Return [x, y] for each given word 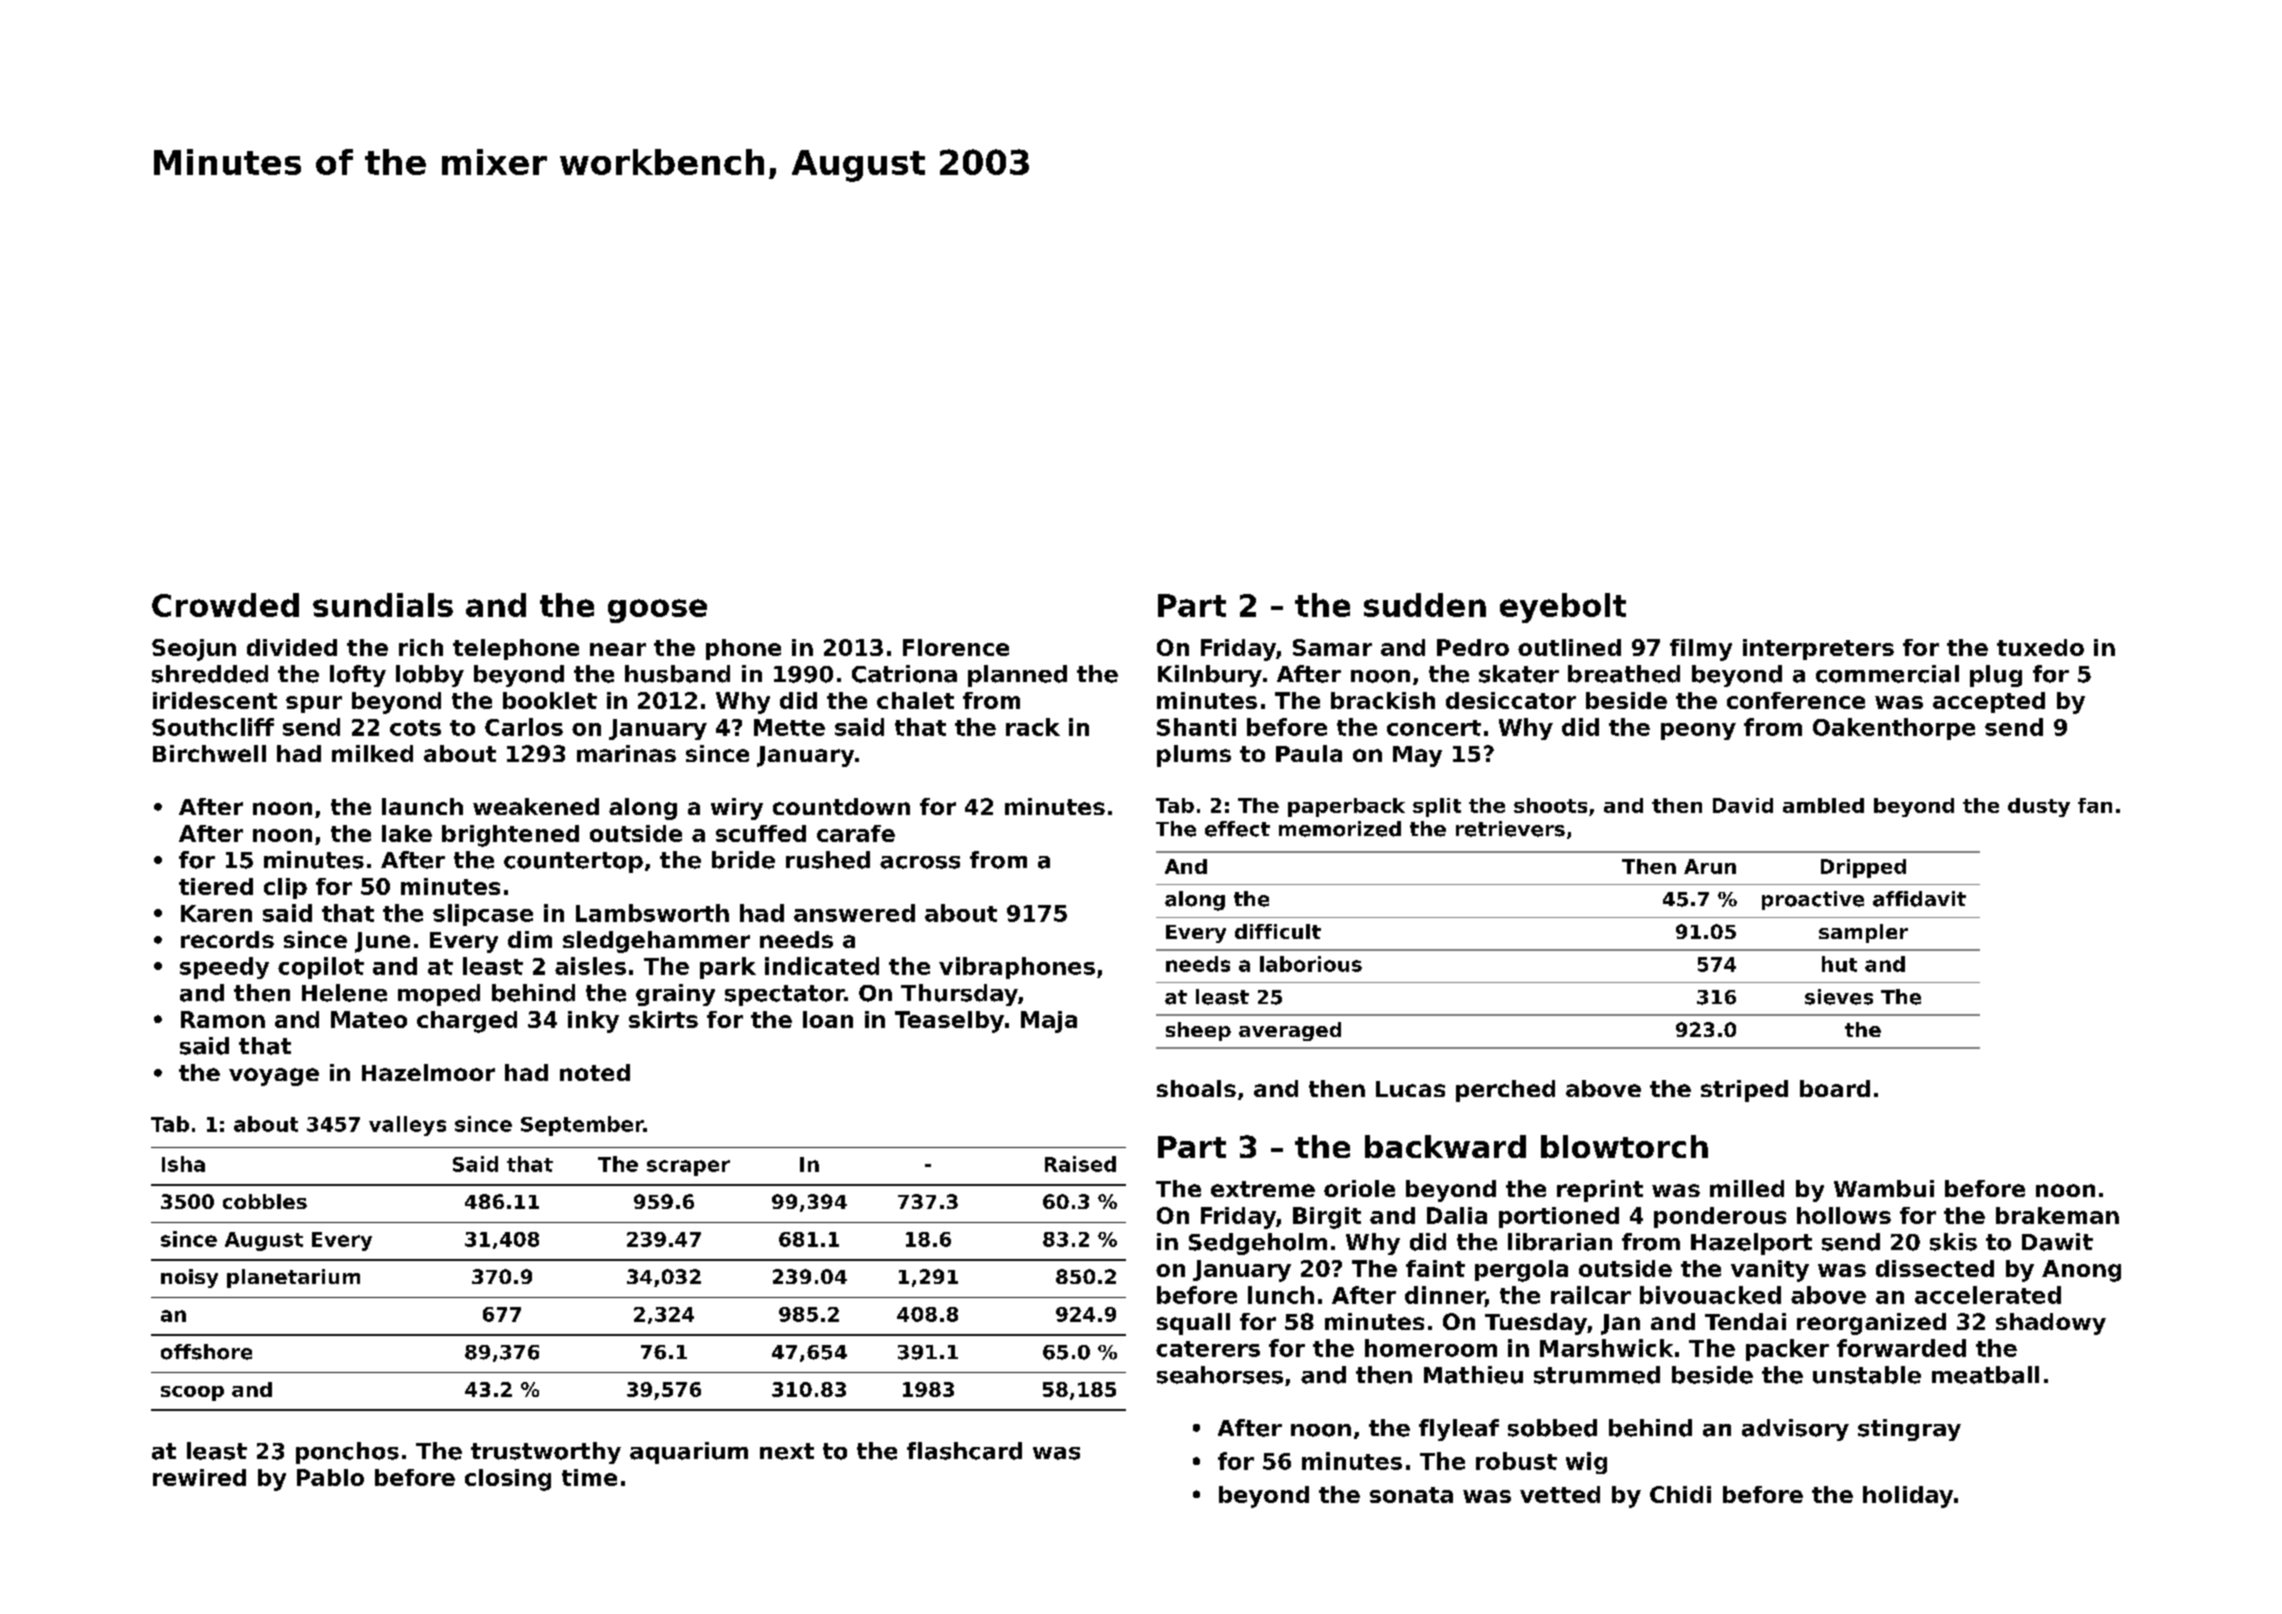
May [1417, 756]
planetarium [293, 1278]
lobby [430, 676]
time [589, 1477]
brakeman [2057, 1215]
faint [1435, 1268]
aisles [590, 966]
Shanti [1196, 727]
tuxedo [2040, 647]
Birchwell [209, 753]
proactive [1813, 900]
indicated [822, 966]
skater [1519, 674]
